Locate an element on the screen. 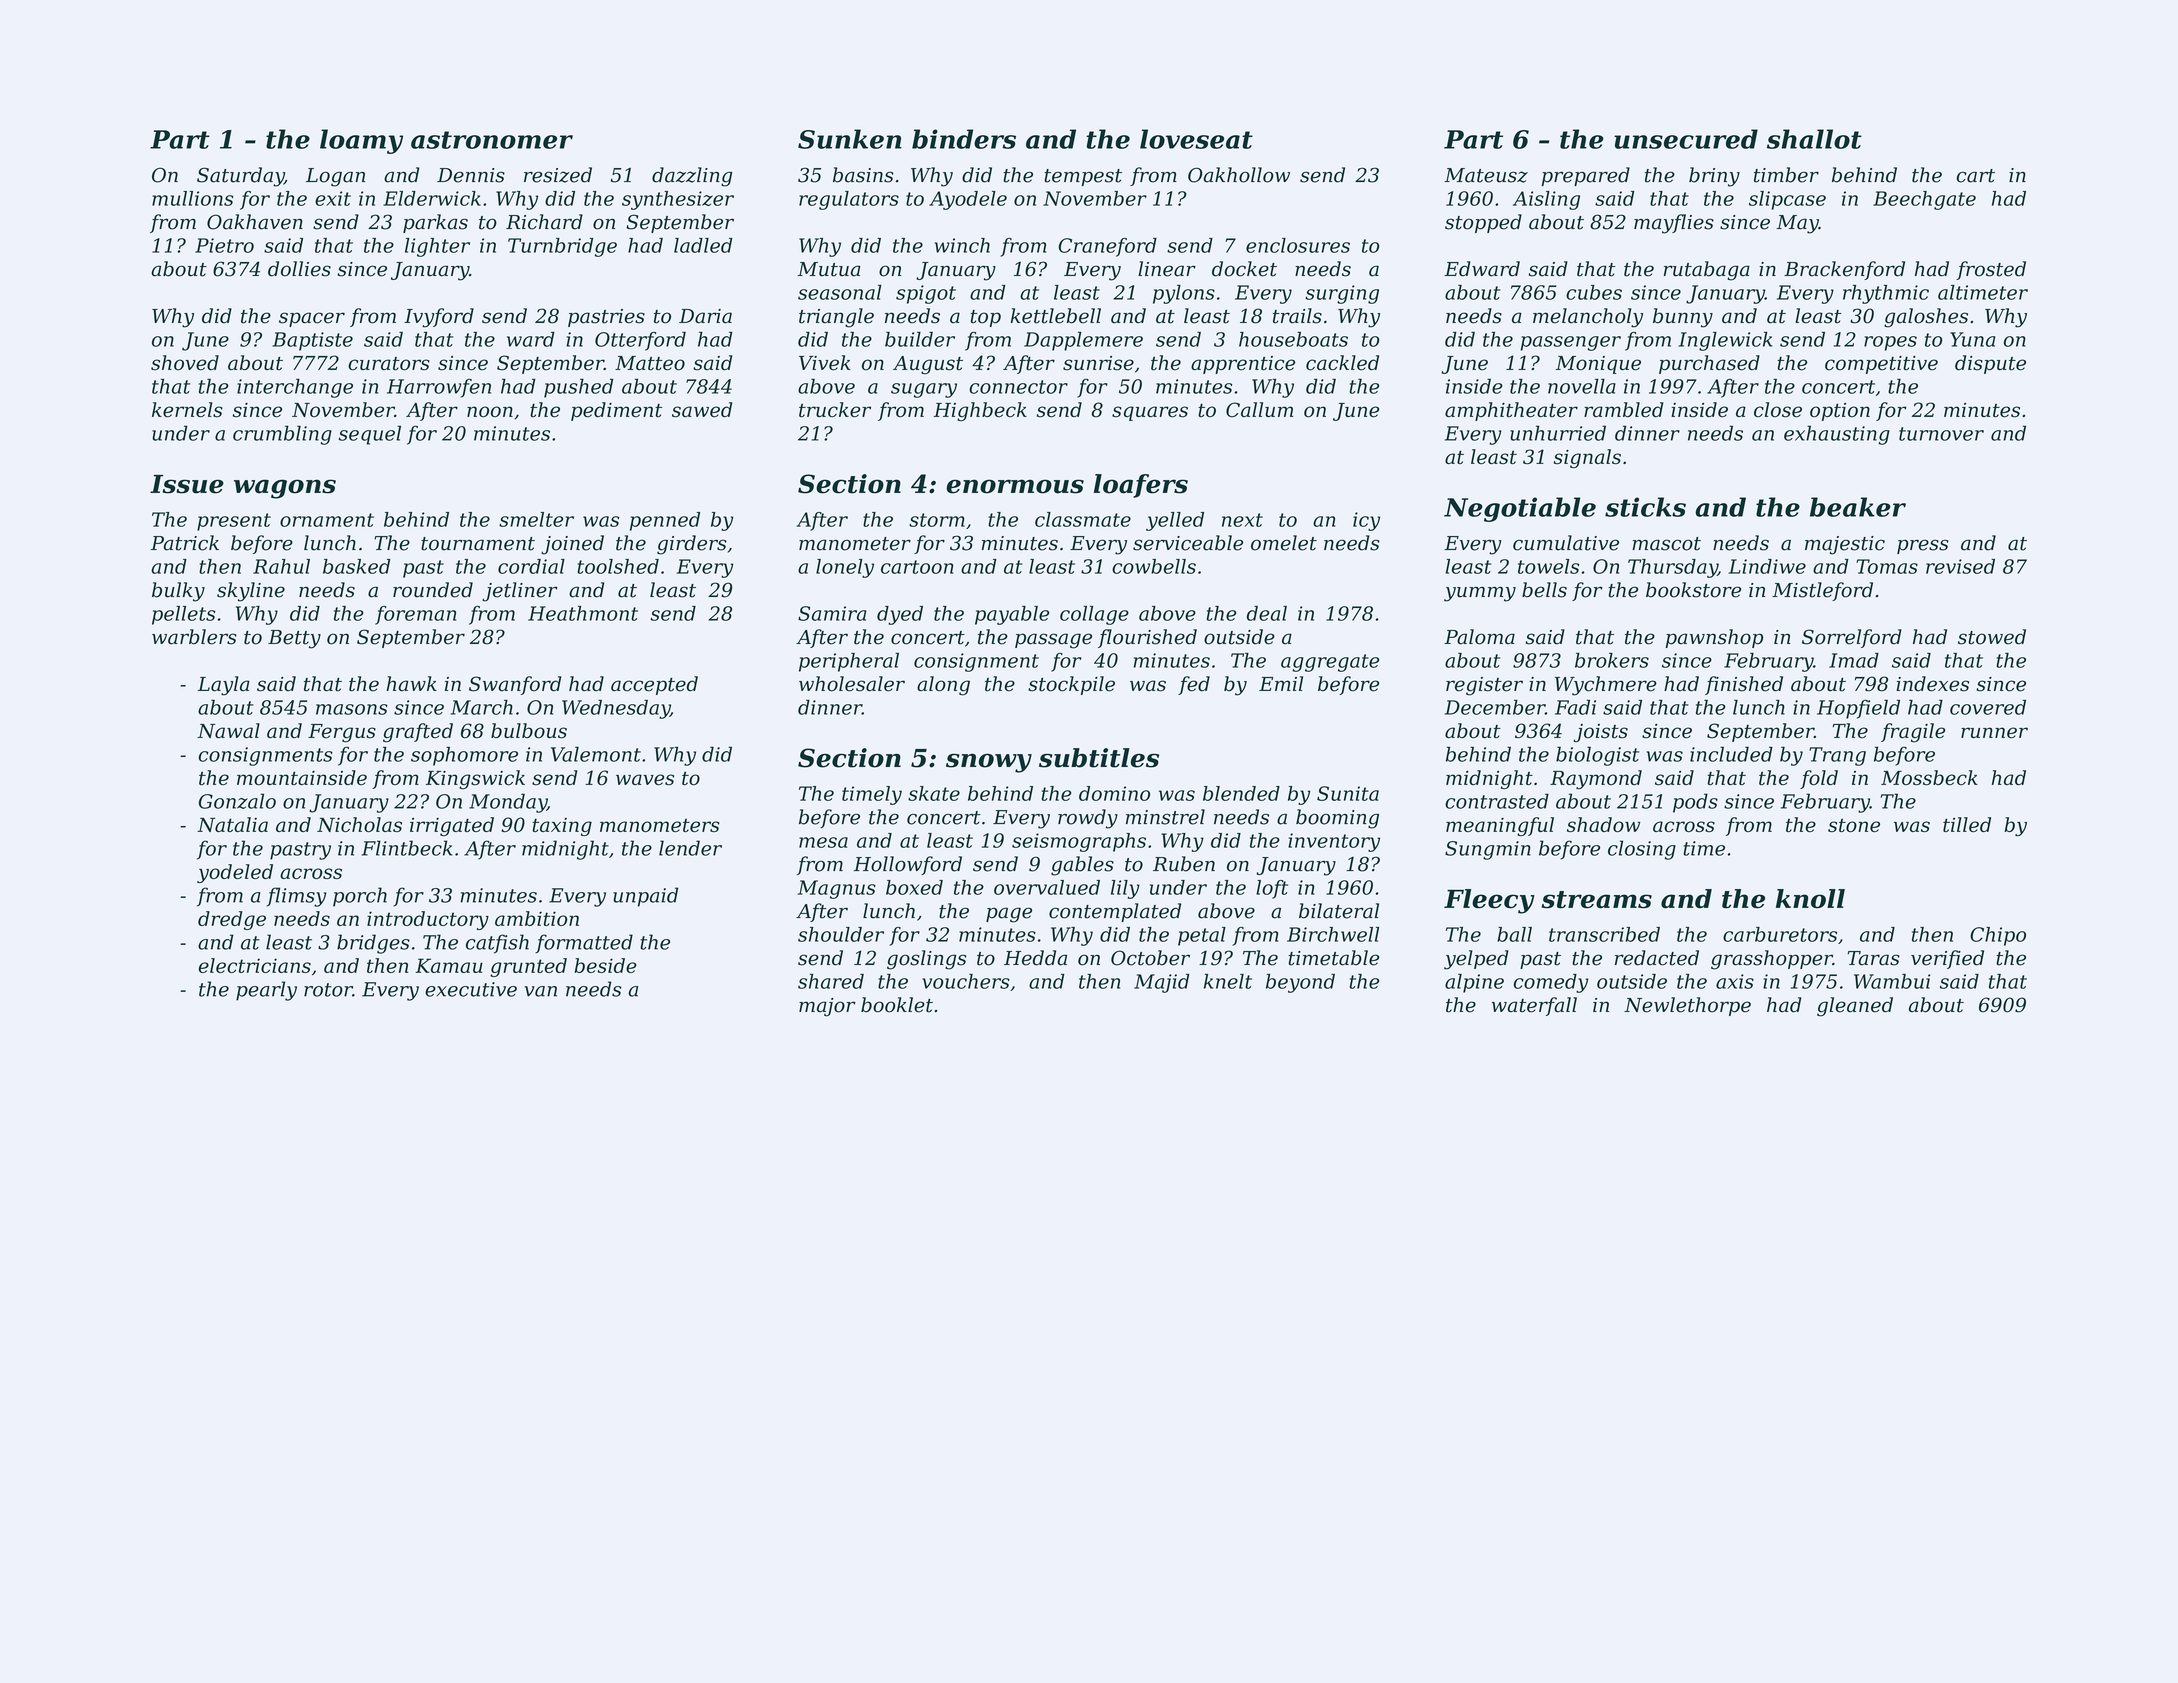 The height and width of the screenshot is (1683, 2178). brokers is located at coordinates (1612, 660).
